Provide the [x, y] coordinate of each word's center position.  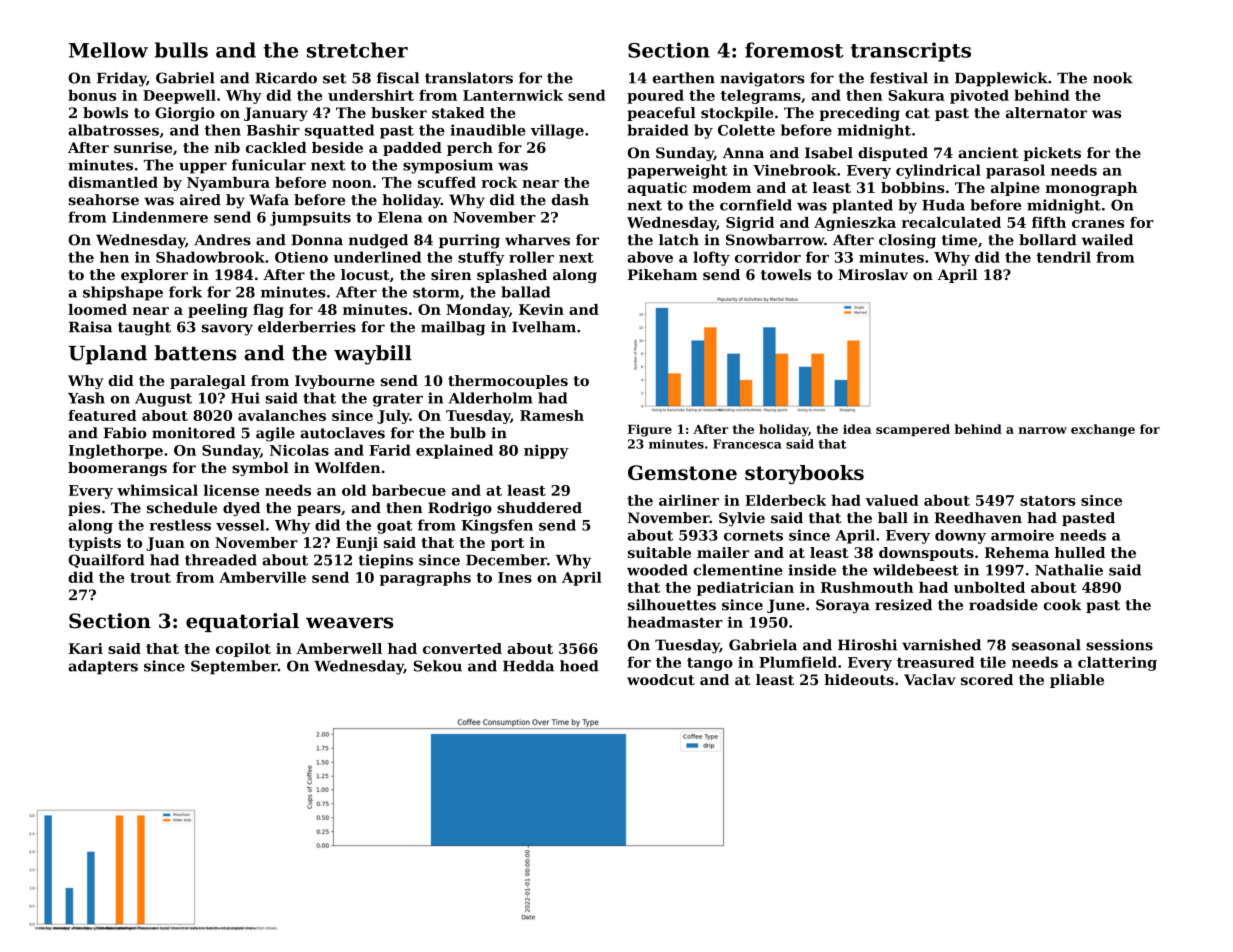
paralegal [208, 382]
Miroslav [873, 274]
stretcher [357, 50]
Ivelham [544, 327]
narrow [1042, 430]
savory [227, 330]
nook [1113, 78]
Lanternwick [513, 95]
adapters [103, 667]
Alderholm [491, 398]
